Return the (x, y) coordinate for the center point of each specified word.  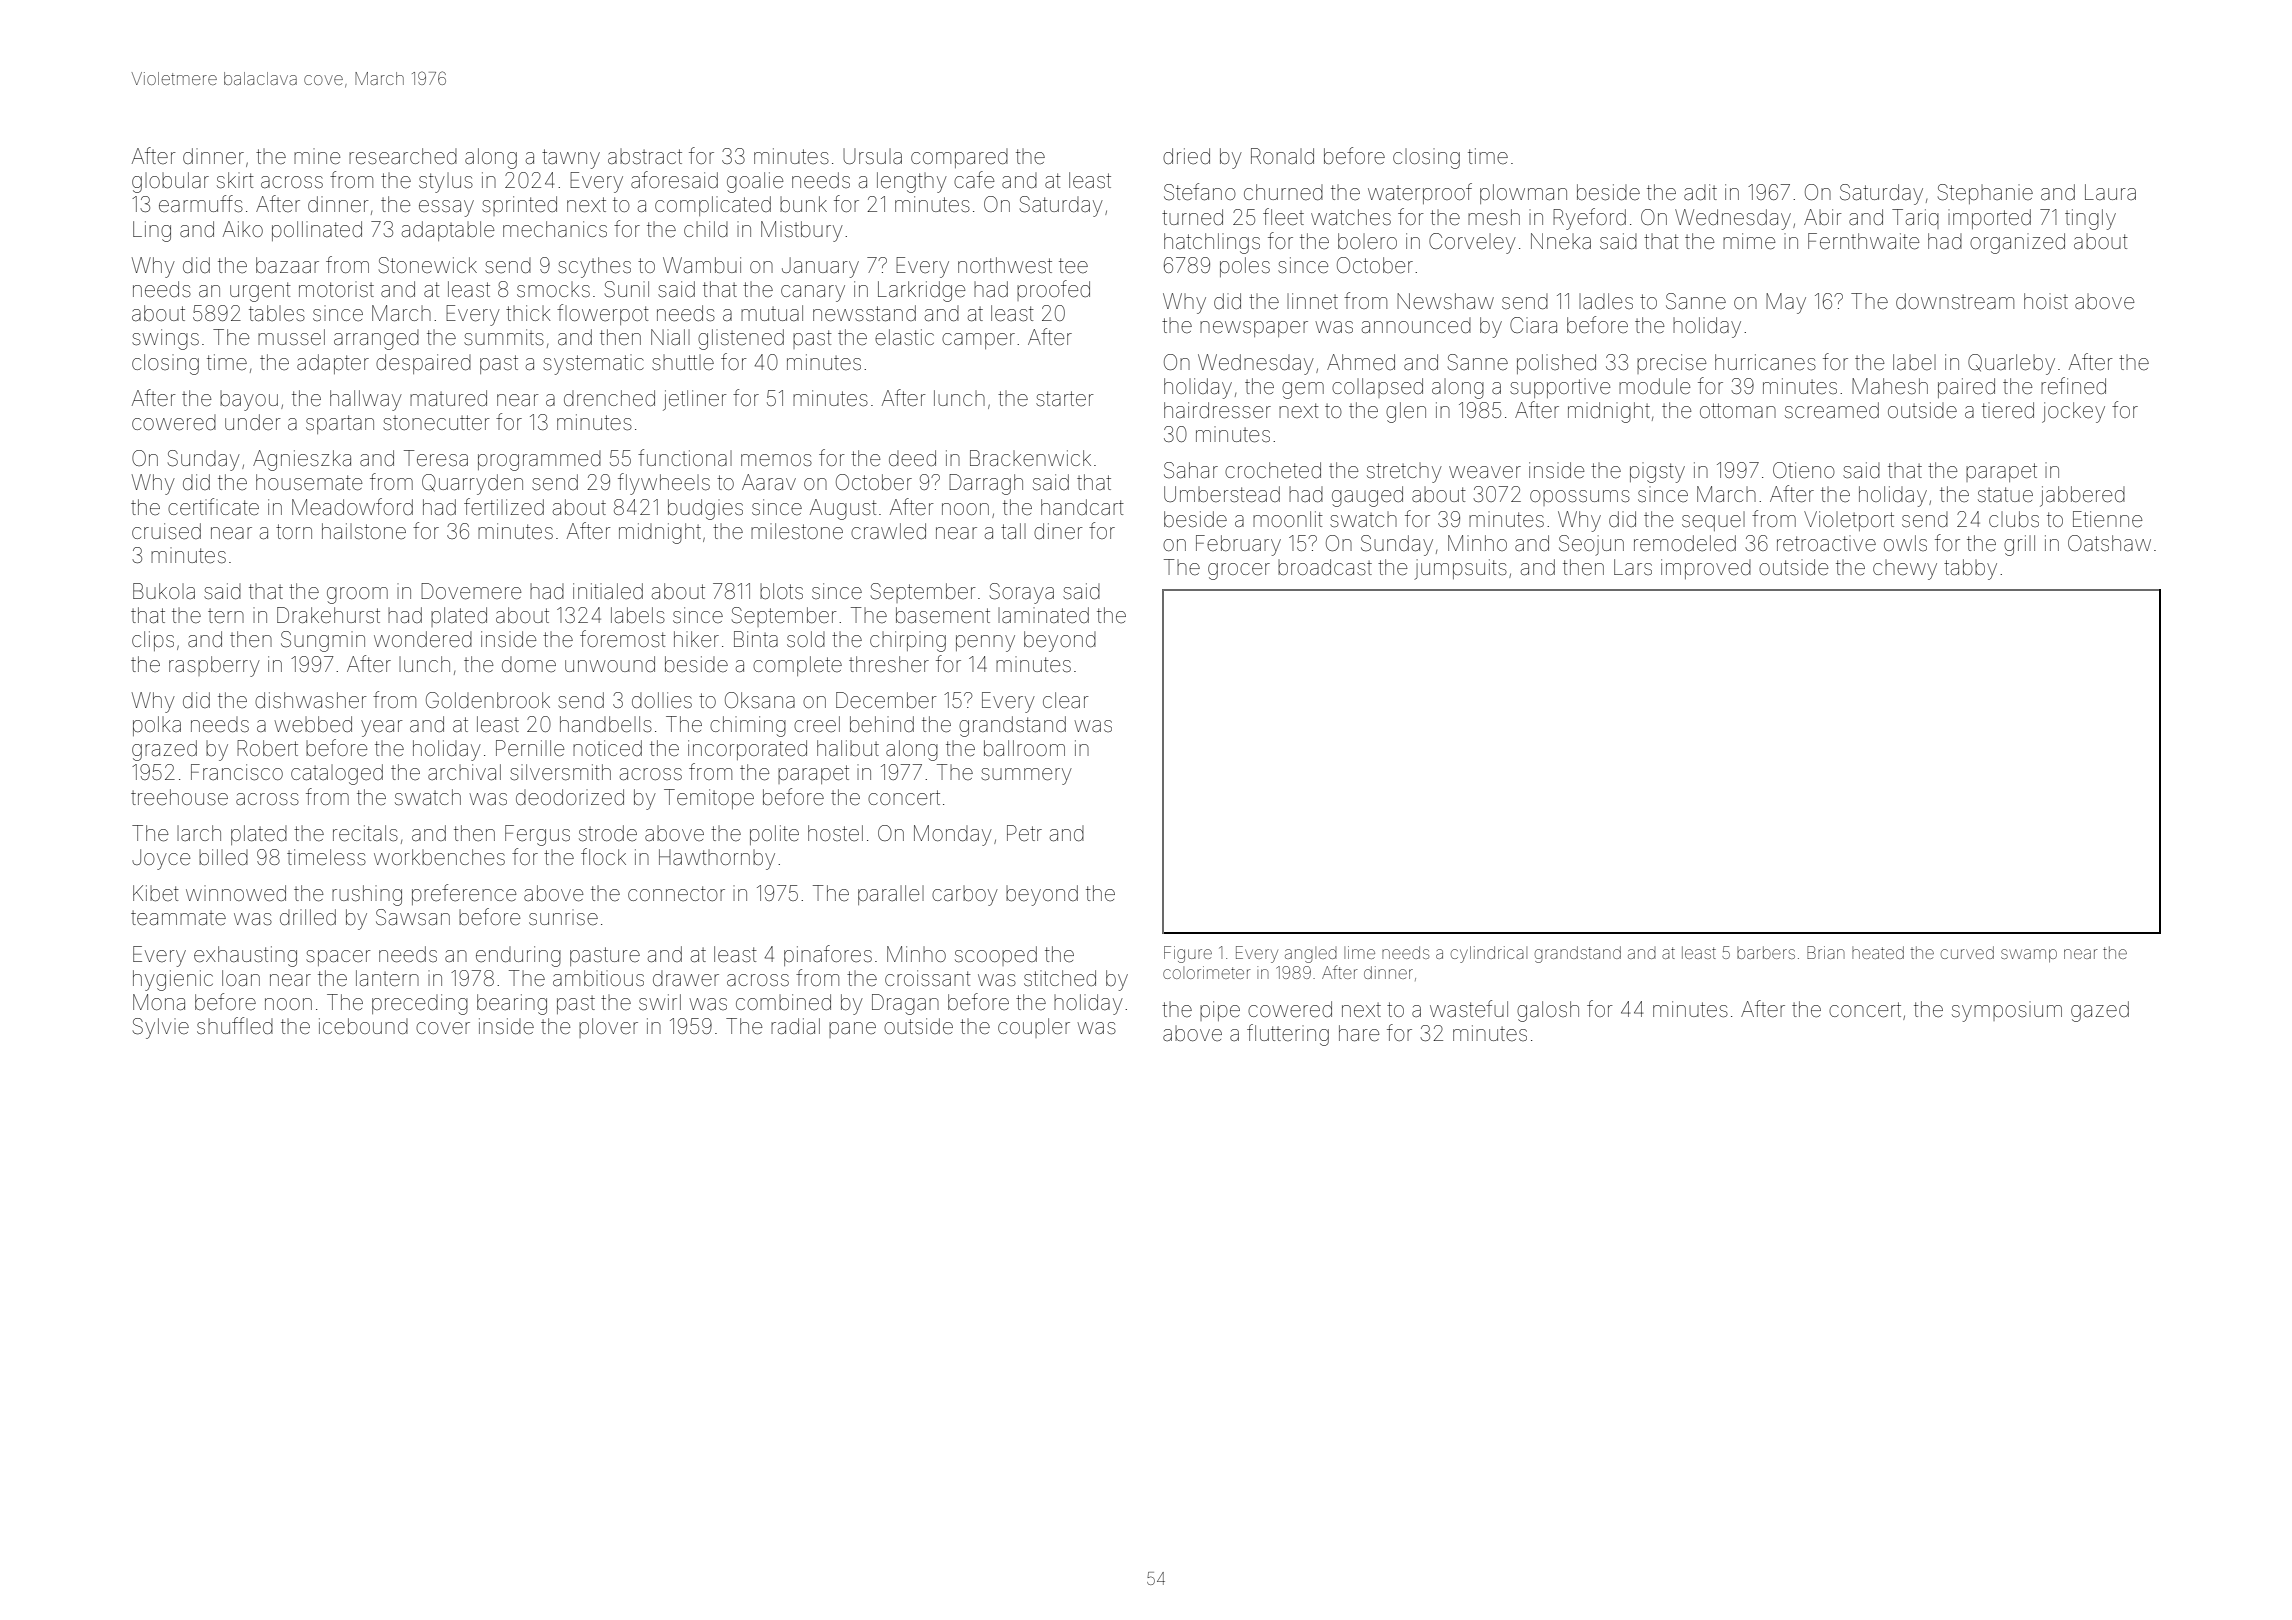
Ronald (1282, 156)
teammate (178, 918)
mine (317, 156)
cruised (166, 531)
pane (852, 1030)
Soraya (1022, 593)
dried (1186, 156)
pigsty (1657, 472)
